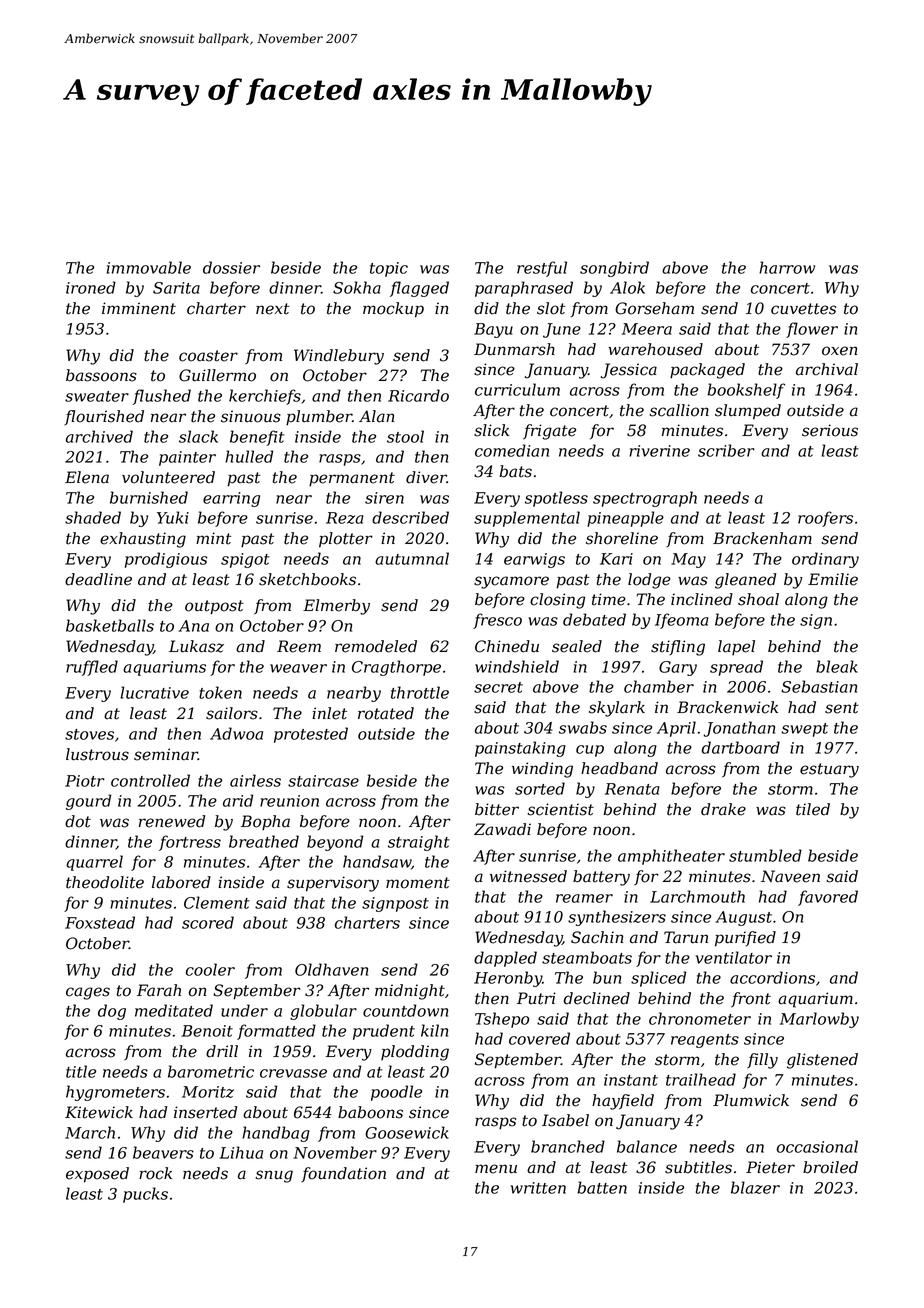 This screenshot has width=924, height=1308. What do you see at coordinates (396, 668) in the screenshot?
I see `Cragthorpe` at bounding box center [396, 668].
